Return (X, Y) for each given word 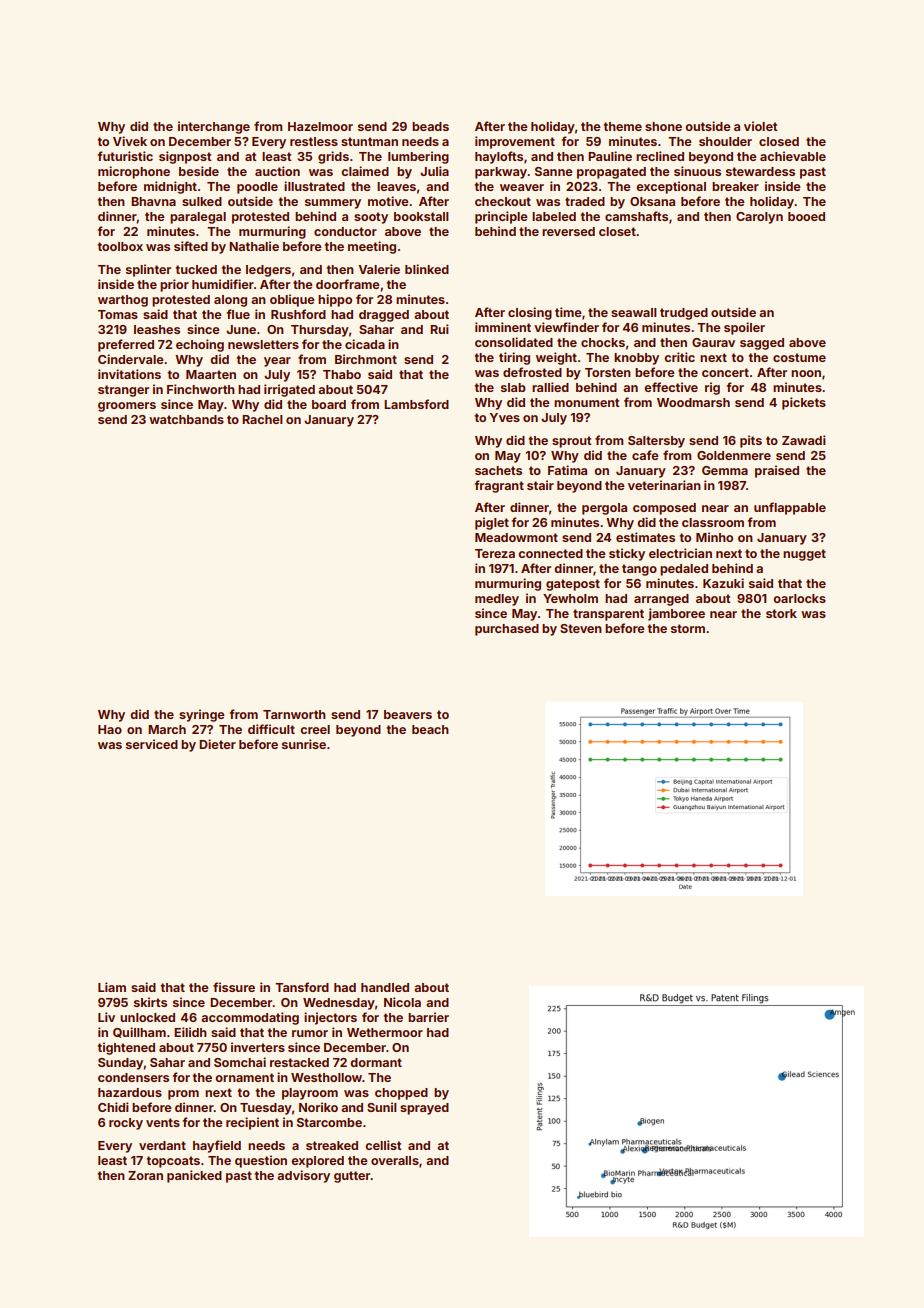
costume (799, 357)
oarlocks (799, 598)
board (329, 404)
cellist (383, 1145)
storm (688, 628)
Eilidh (190, 1032)
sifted (191, 246)
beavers (408, 714)
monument (586, 402)
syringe (202, 715)
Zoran (145, 1175)
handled (385, 987)
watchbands (186, 419)
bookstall (421, 216)
